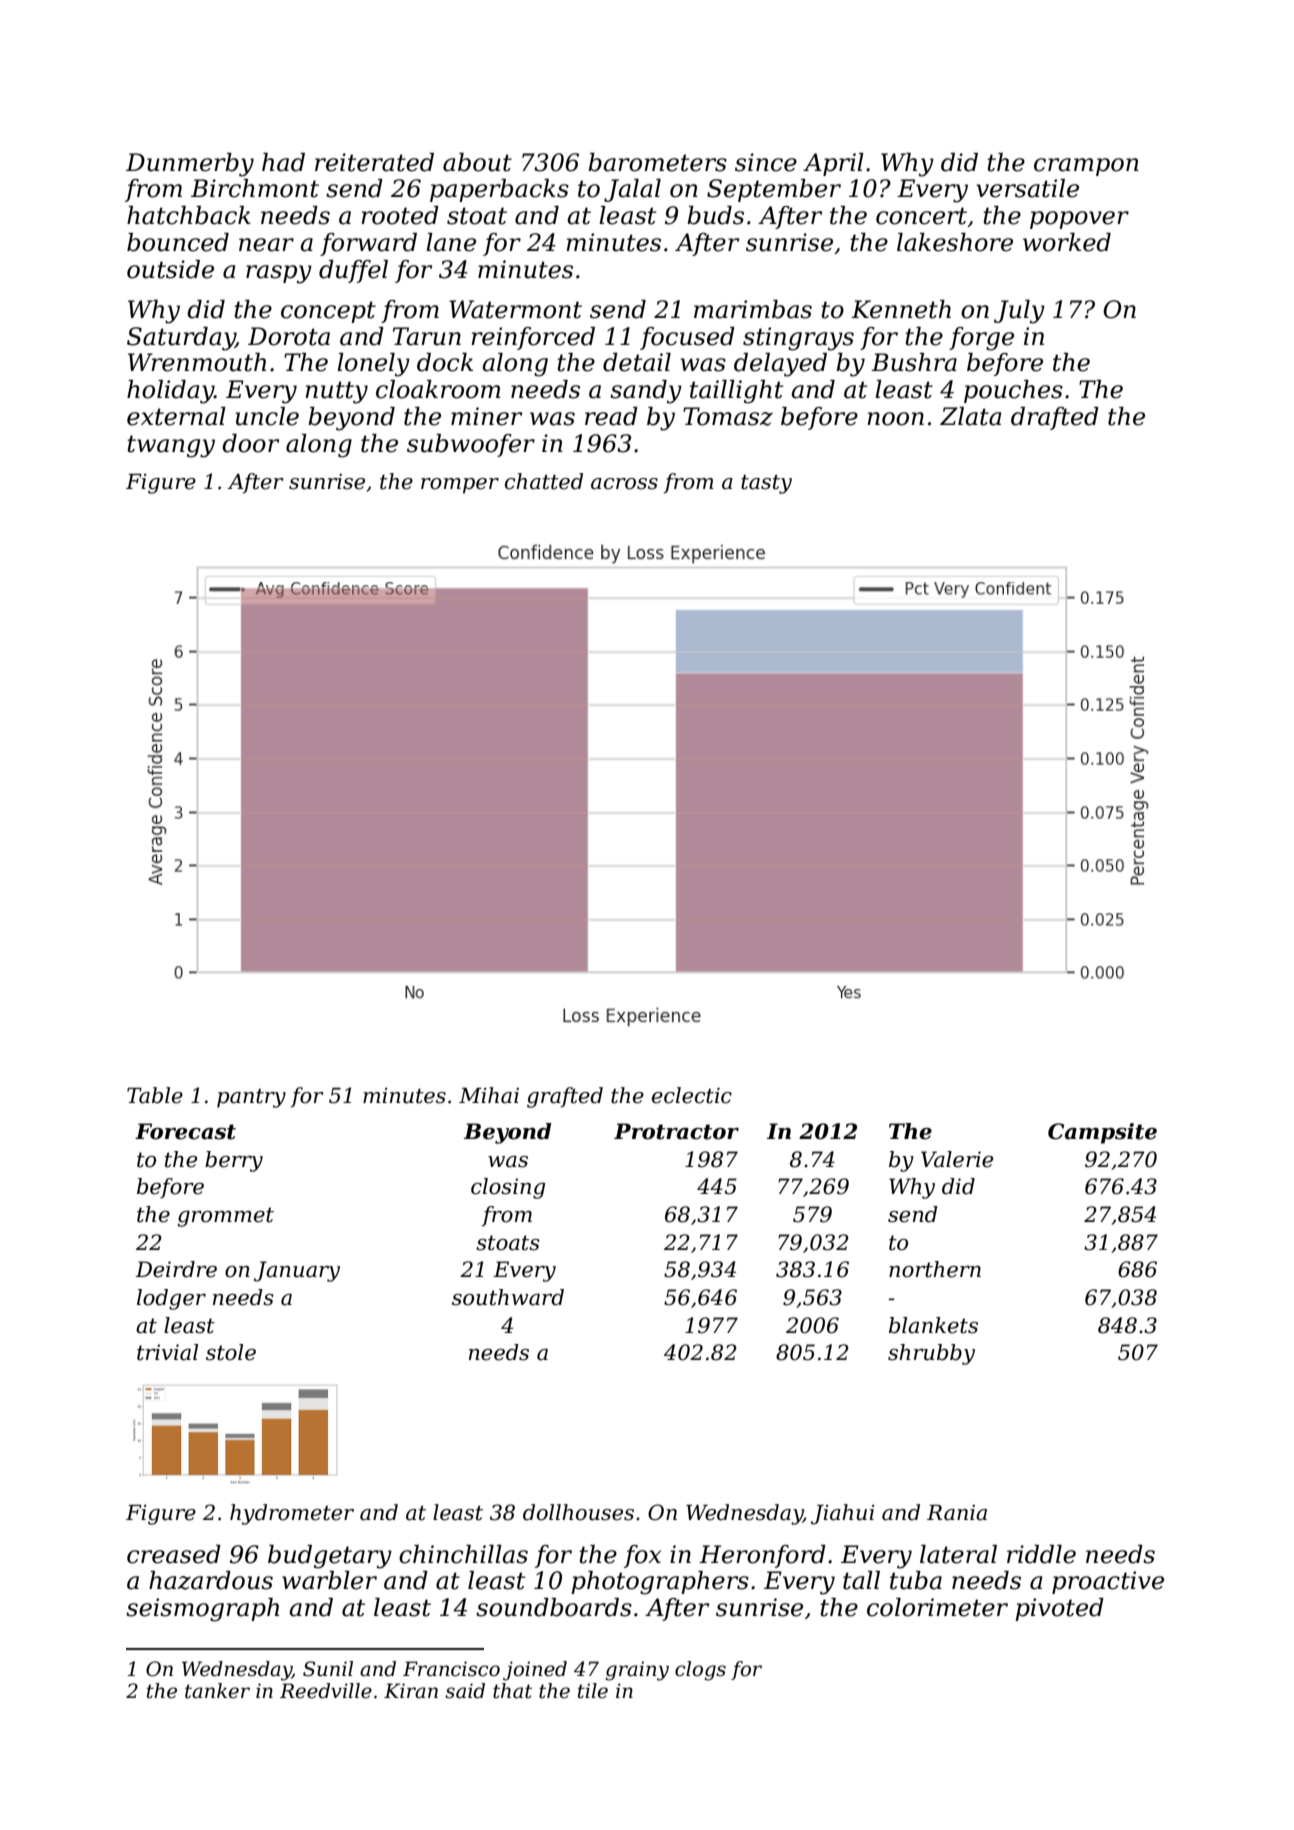 Image resolution: width=1294 pixels, height=1830 pixels. I want to click on romper, so click(460, 486).
